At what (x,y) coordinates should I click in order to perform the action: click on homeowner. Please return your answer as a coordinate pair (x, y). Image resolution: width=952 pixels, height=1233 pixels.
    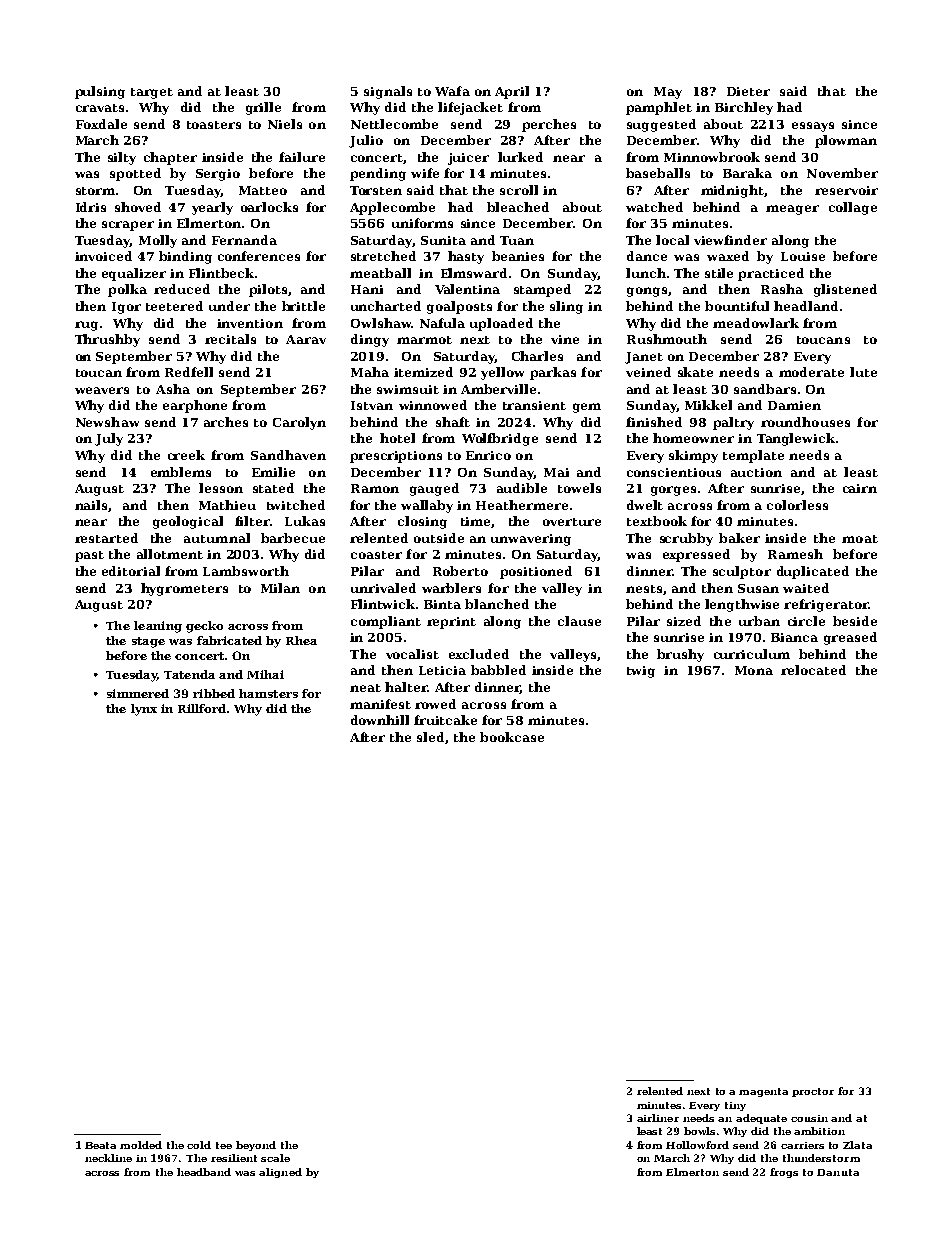
    Looking at the image, I should click on (693, 438).
